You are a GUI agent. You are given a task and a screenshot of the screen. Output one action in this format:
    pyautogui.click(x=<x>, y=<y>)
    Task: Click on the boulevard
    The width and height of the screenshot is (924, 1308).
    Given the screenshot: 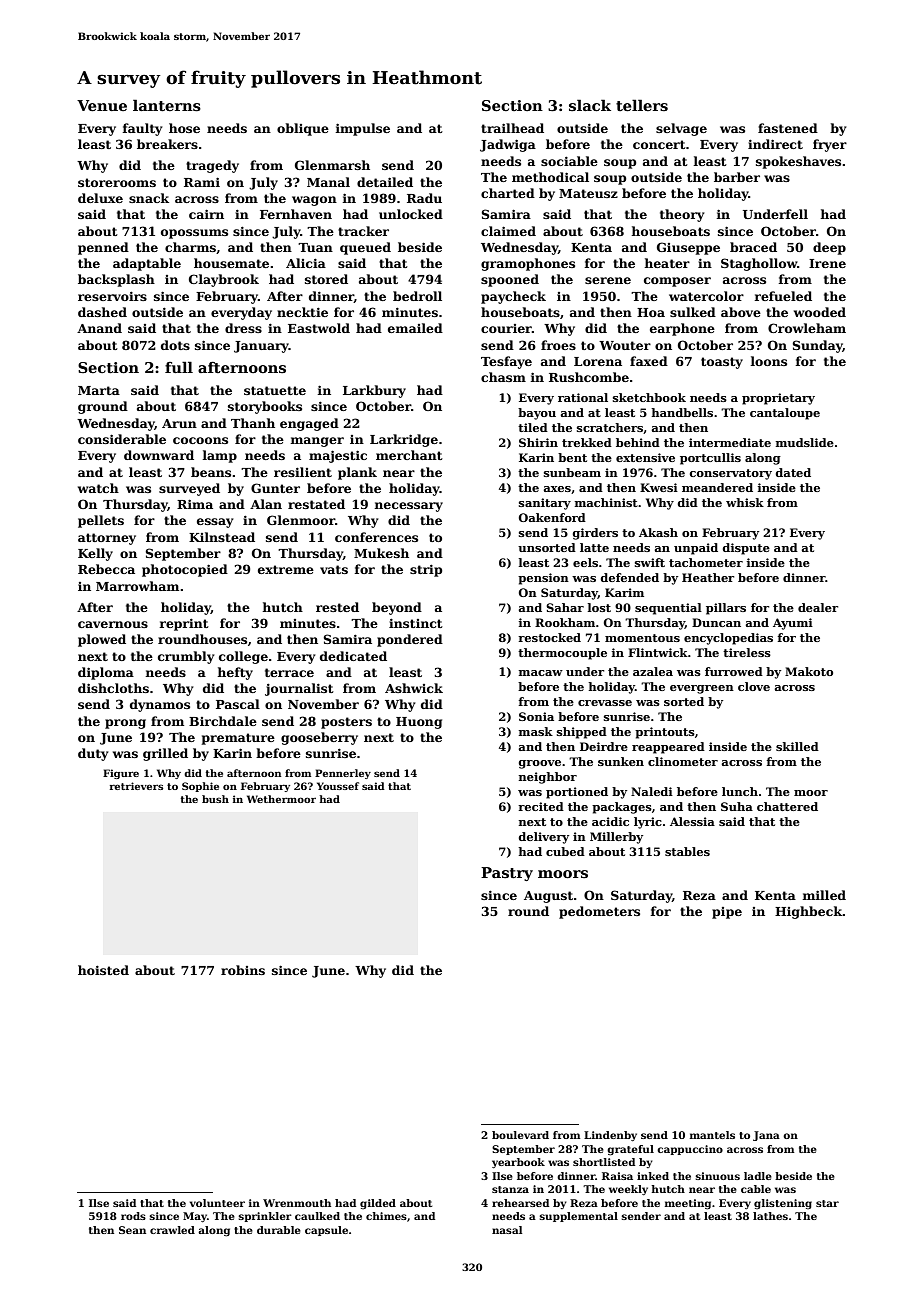 What is the action you would take?
    pyautogui.click(x=520, y=1135)
